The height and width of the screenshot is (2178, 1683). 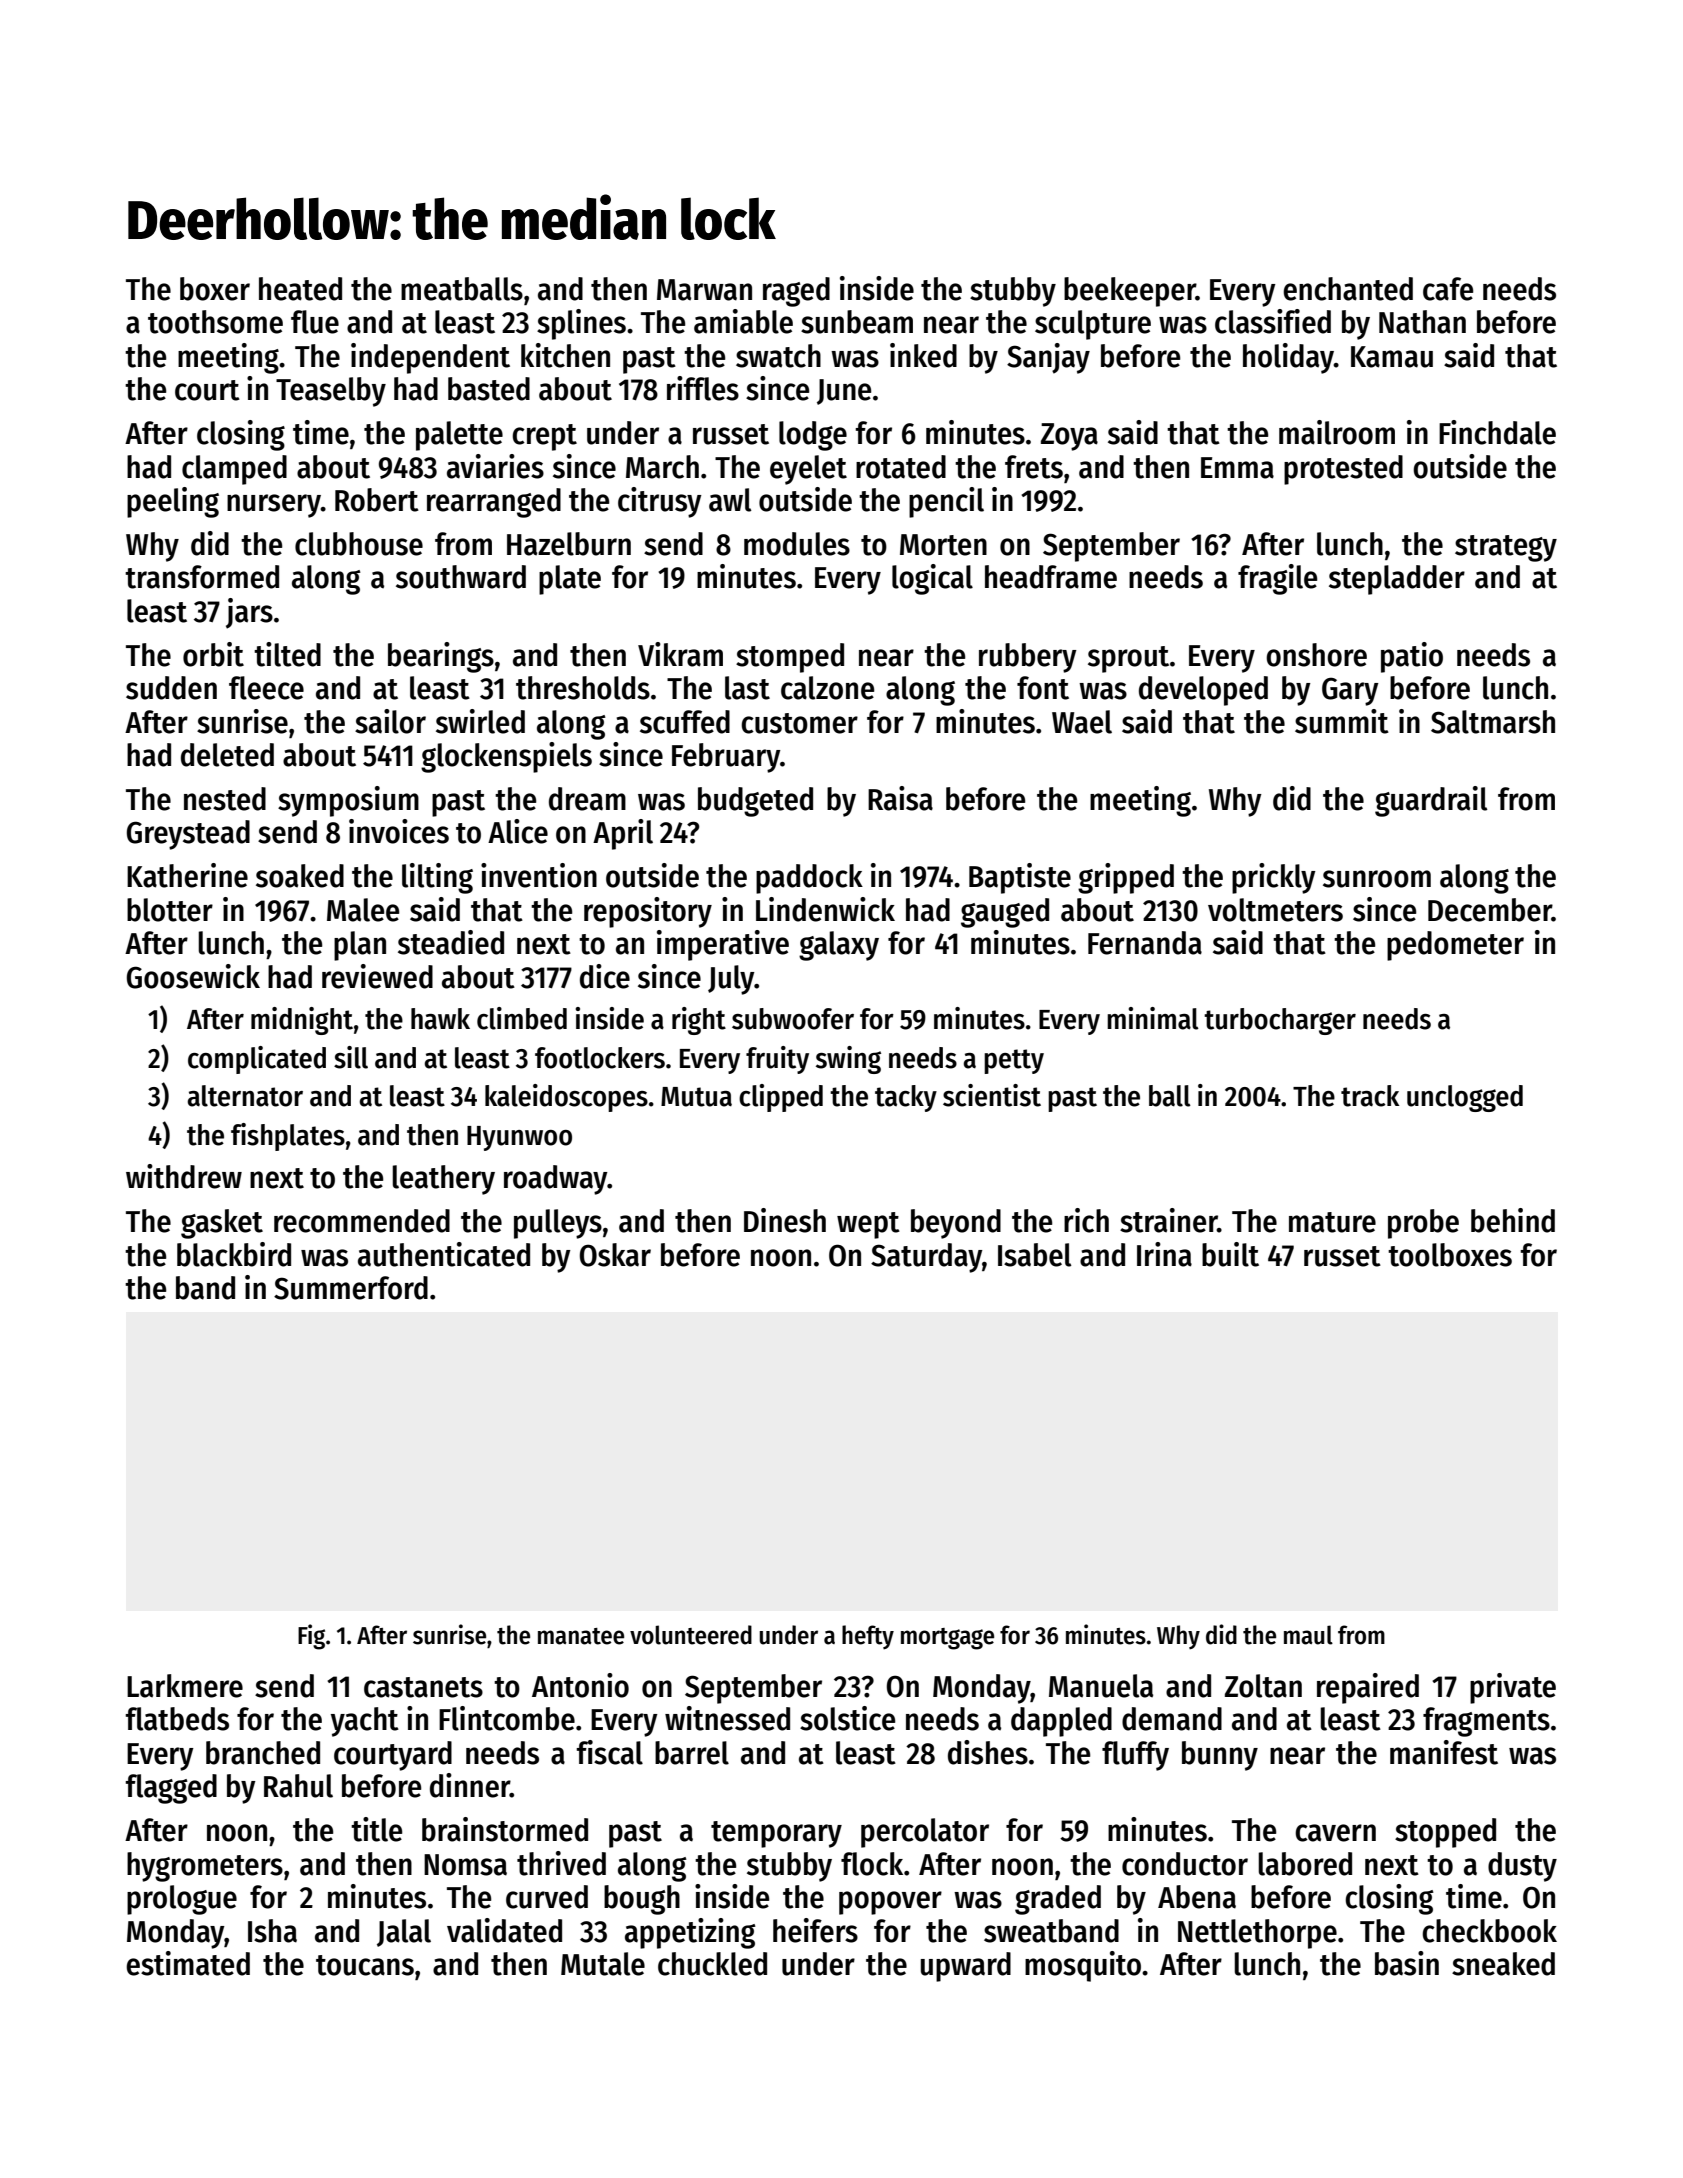 I want to click on symposium, so click(x=348, y=801).
